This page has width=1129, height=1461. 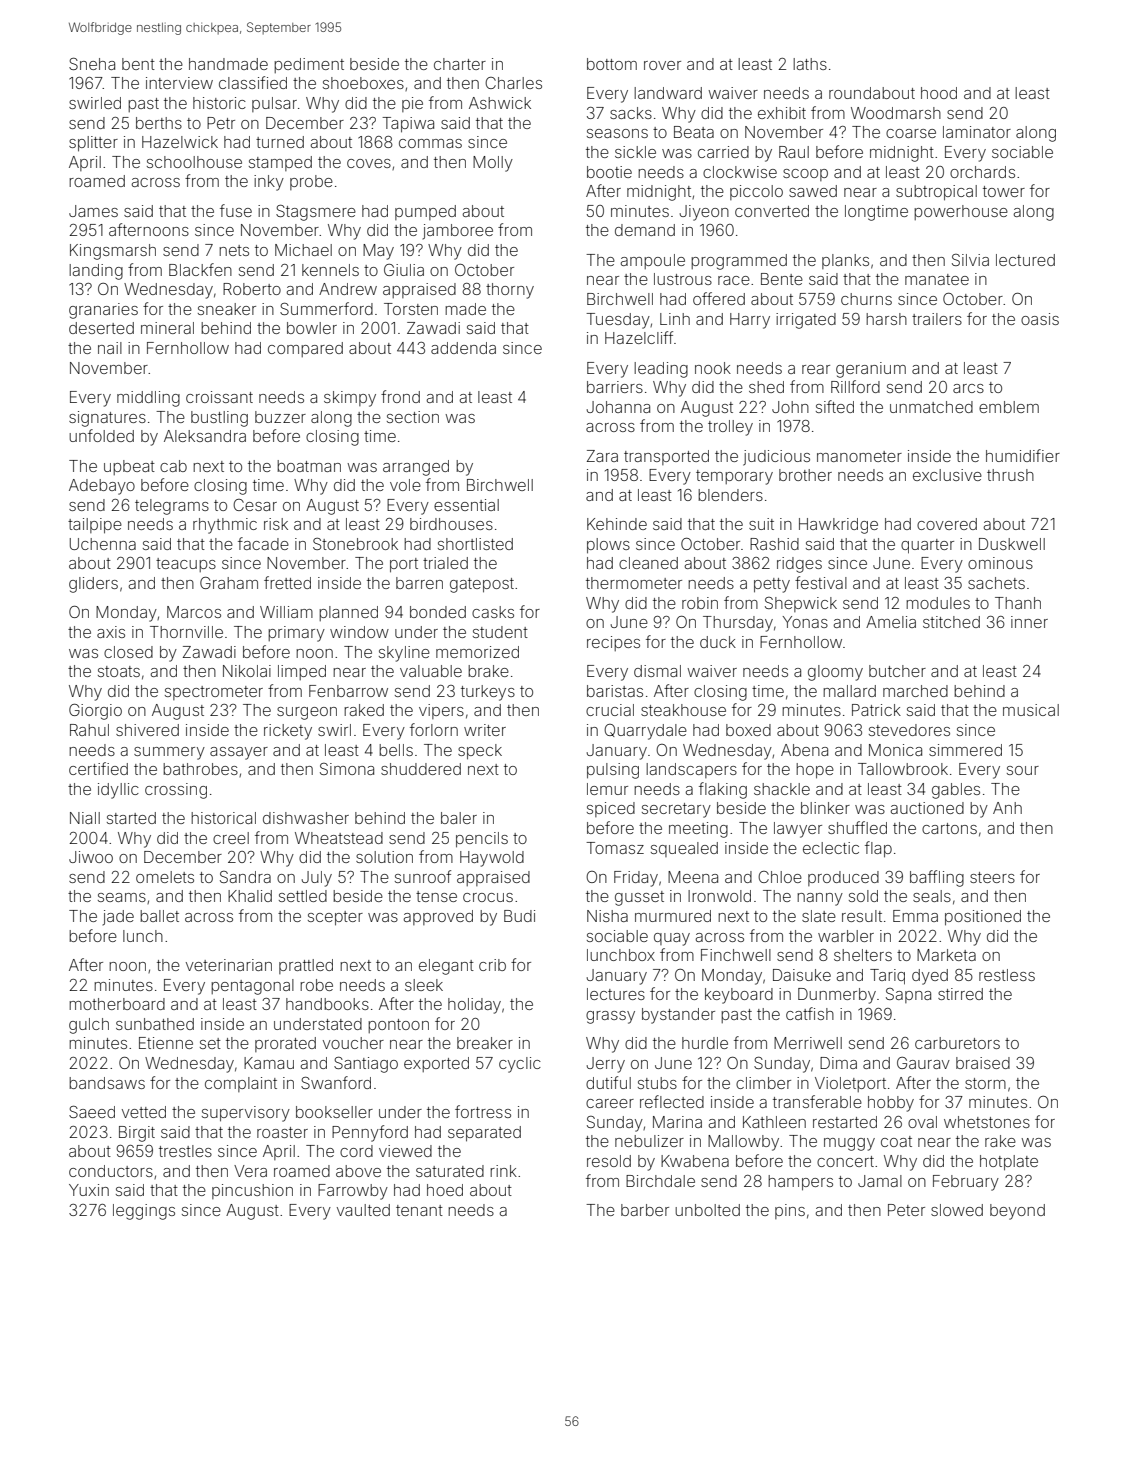 I want to click on nanny, so click(x=820, y=899).
